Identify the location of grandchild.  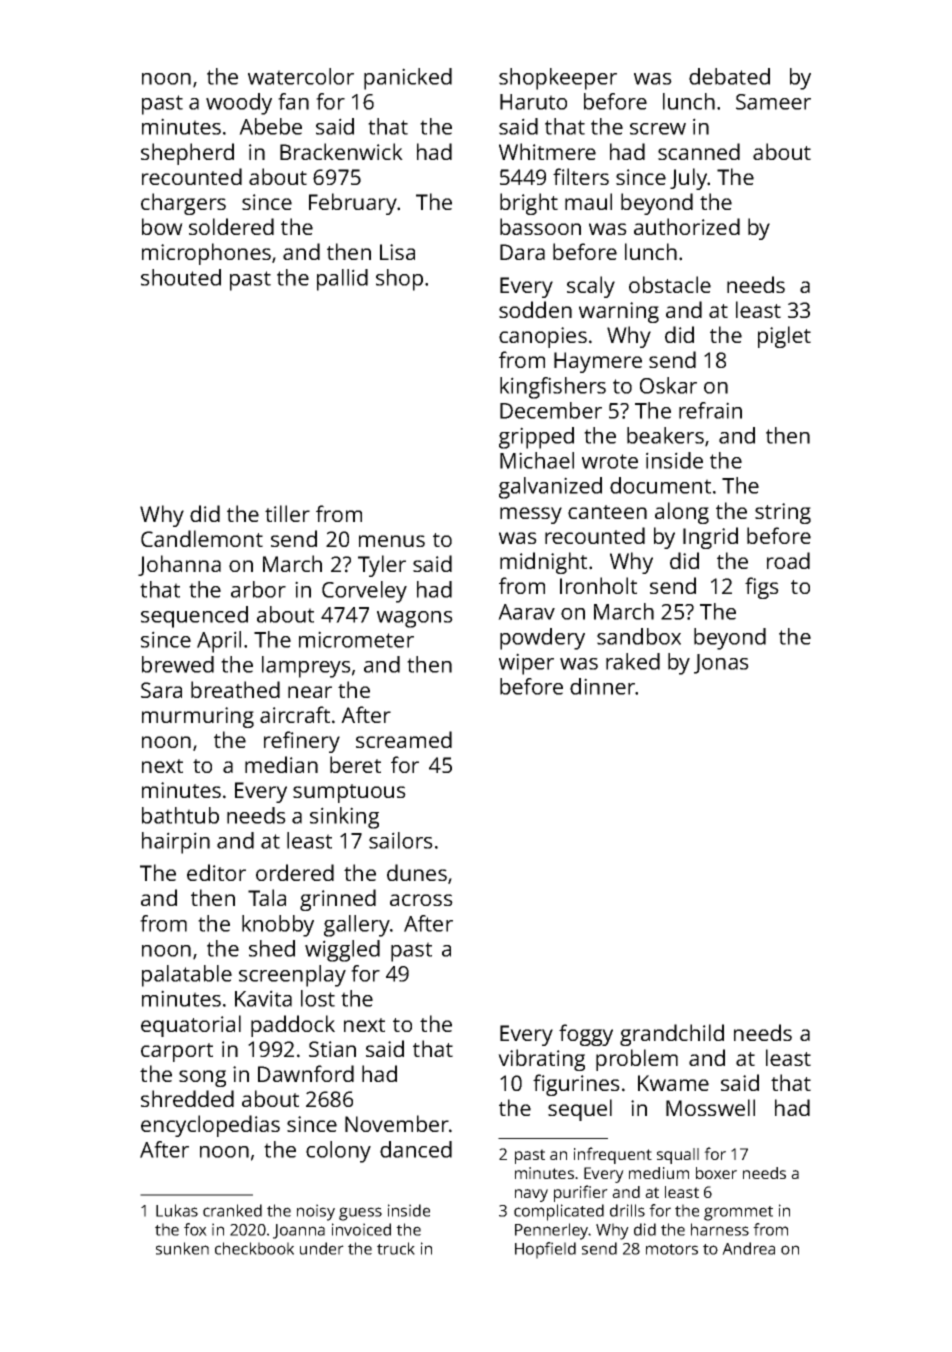
(672, 1035).
